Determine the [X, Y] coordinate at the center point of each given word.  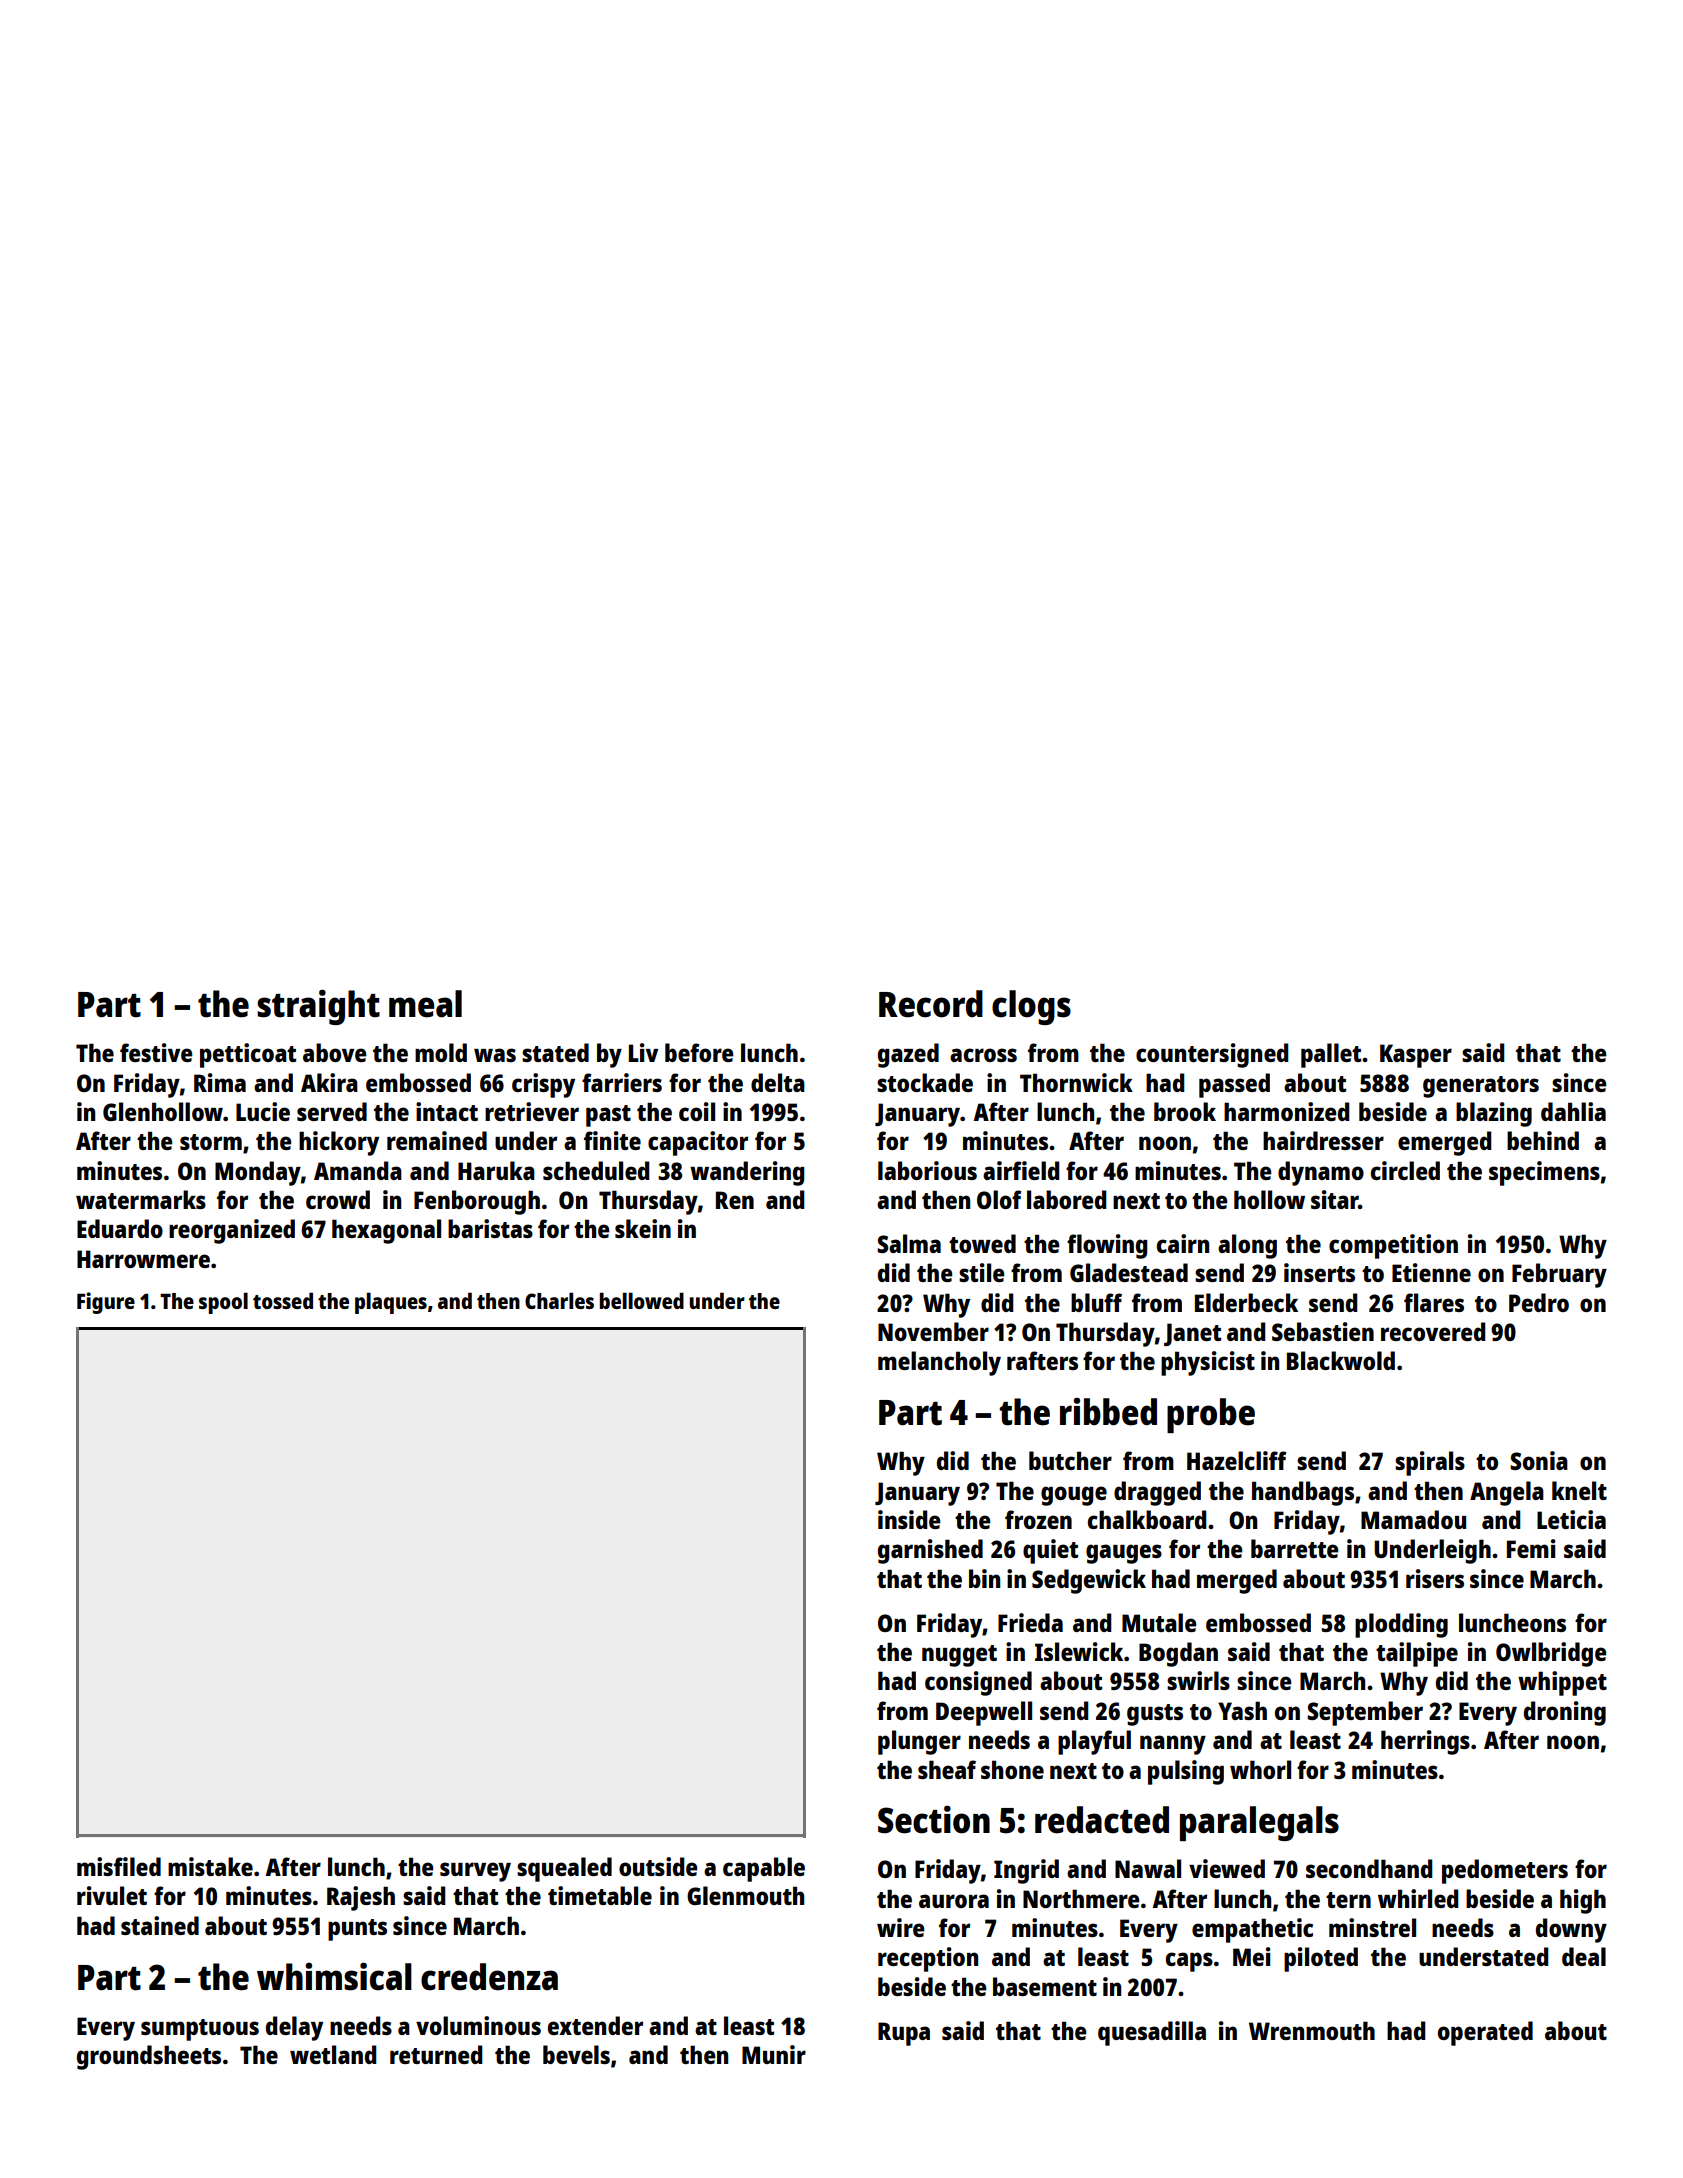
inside [909, 1519]
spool [223, 1303]
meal [425, 1004]
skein [643, 1228]
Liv [643, 1052]
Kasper [1416, 1056]
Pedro [1539, 1302]
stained [160, 1925]
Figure [106, 1303]
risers [1435, 1578]
